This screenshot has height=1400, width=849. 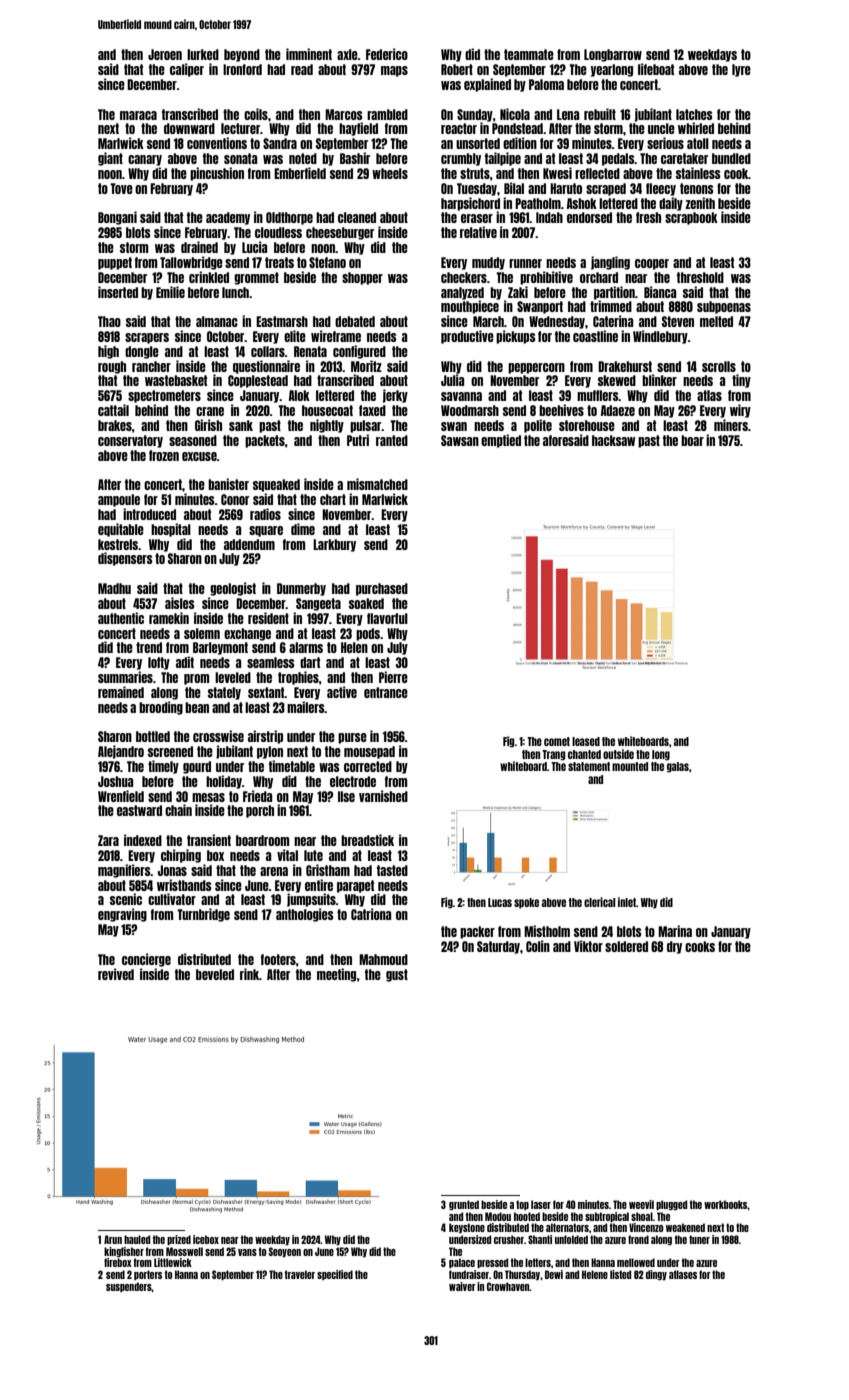 What do you see at coordinates (116, 974) in the screenshot?
I see `revived` at bounding box center [116, 974].
